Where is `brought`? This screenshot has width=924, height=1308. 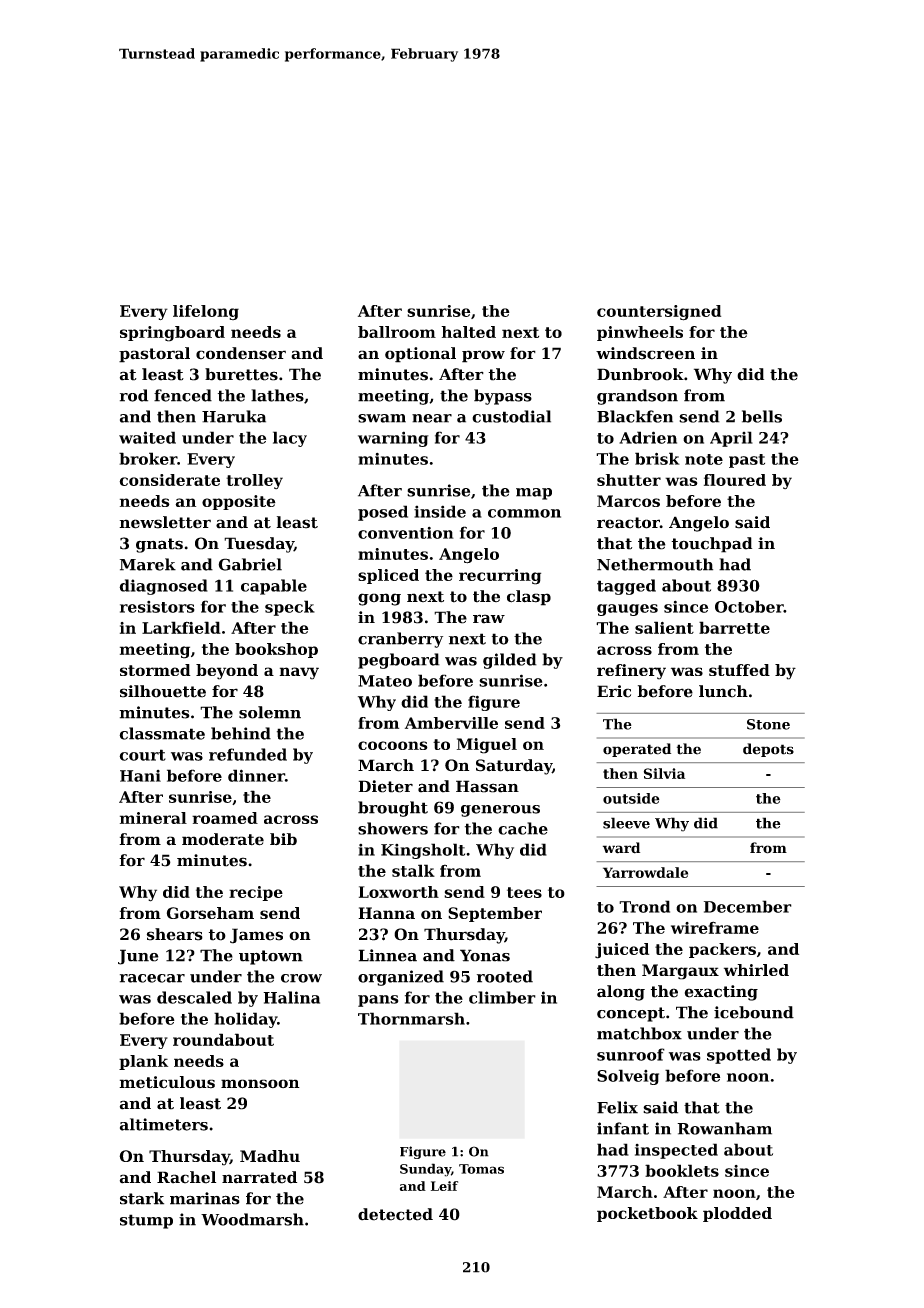 brought is located at coordinates (393, 809).
